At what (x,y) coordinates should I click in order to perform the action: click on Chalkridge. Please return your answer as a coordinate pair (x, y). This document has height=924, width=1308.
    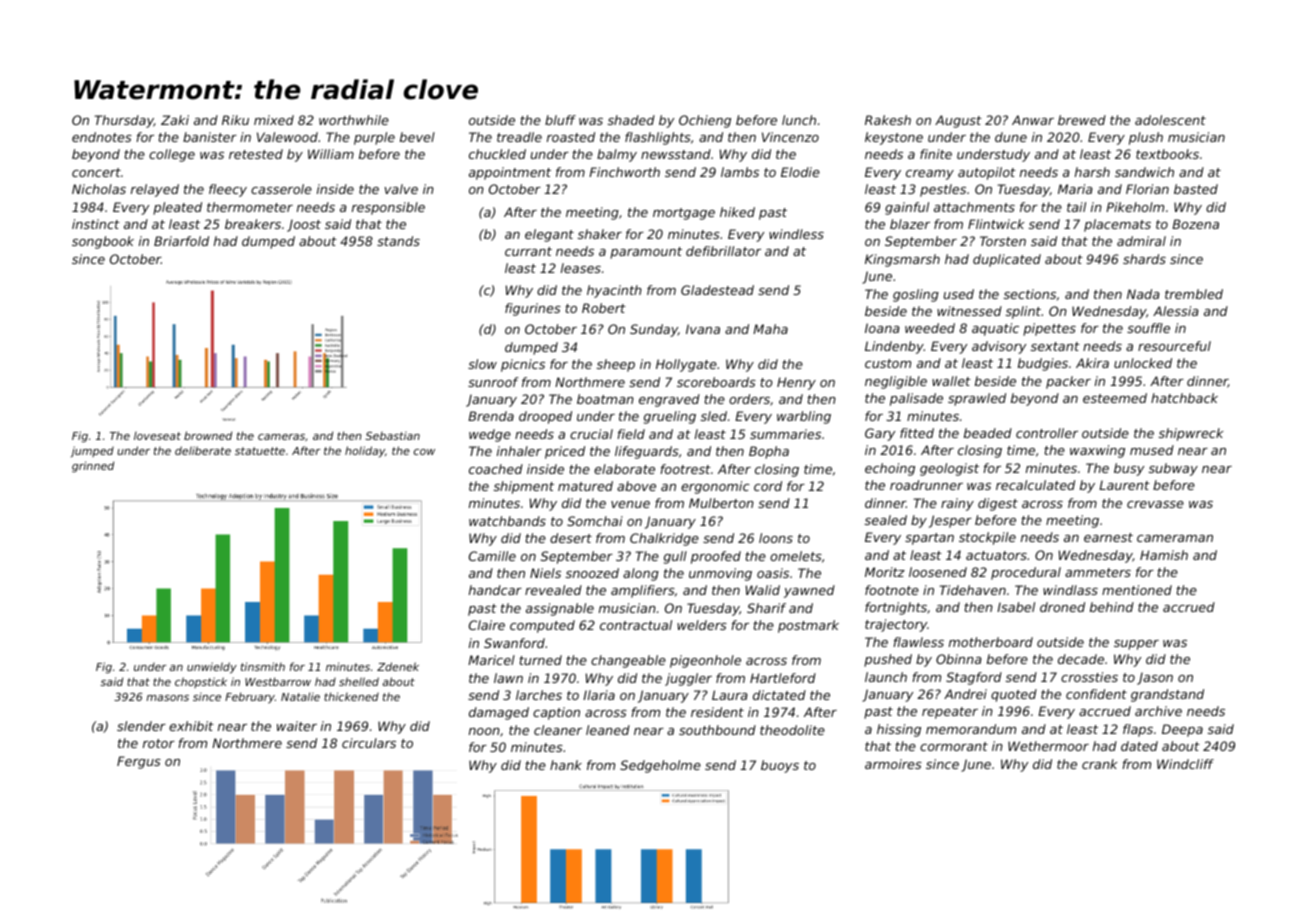
    Looking at the image, I should click on (664, 539).
